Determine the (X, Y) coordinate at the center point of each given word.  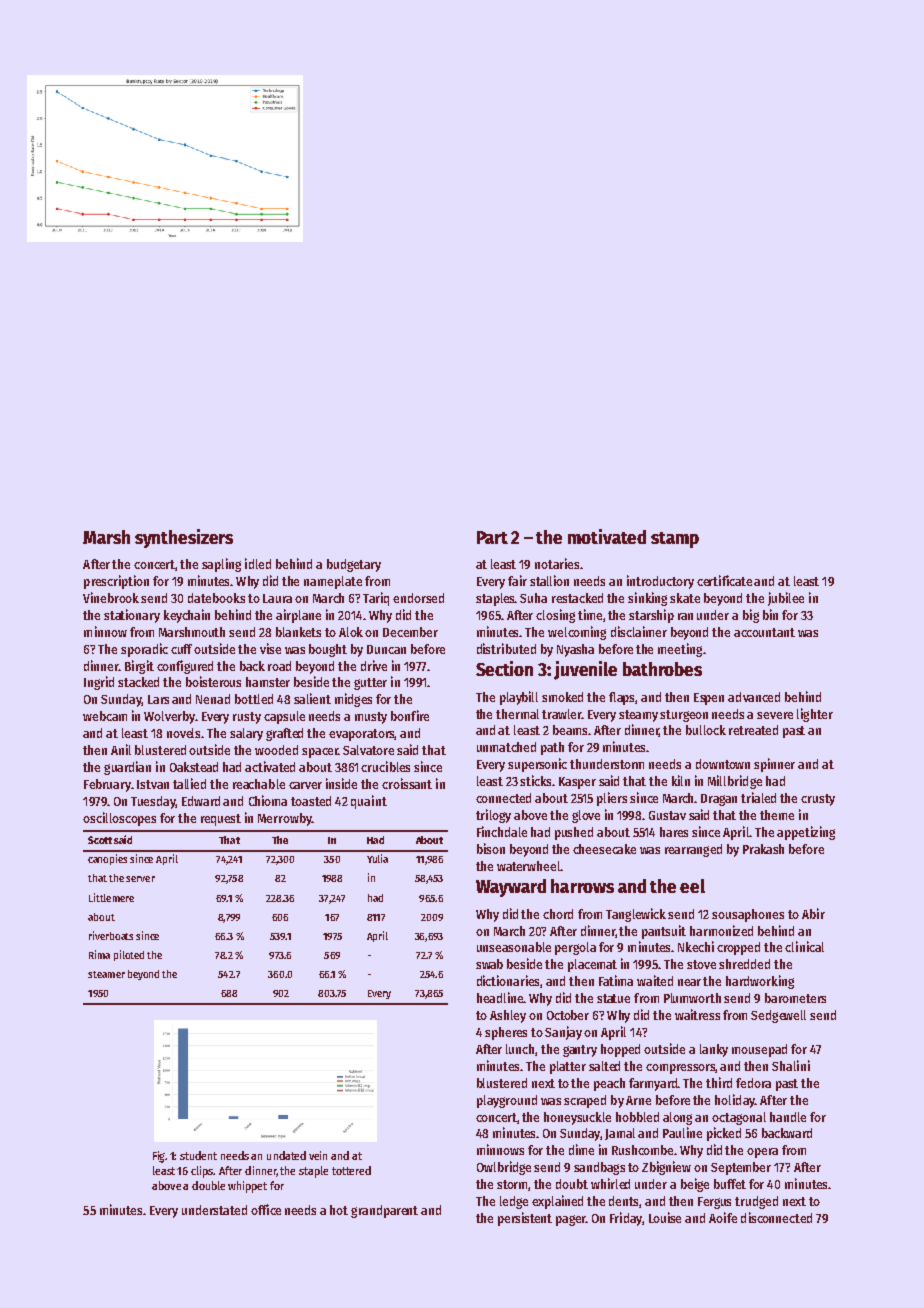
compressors (681, 1069)
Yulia (377, 858)
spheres (506, 1033)
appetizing (806, 833)
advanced (754, 697)
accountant (764, 632)
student (198, 1155)
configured (185, 667)
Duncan (386, 649)
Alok (351, 632)
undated (286, 1155)
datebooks (216, 598)
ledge (514, 1202)
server (140, 879)
